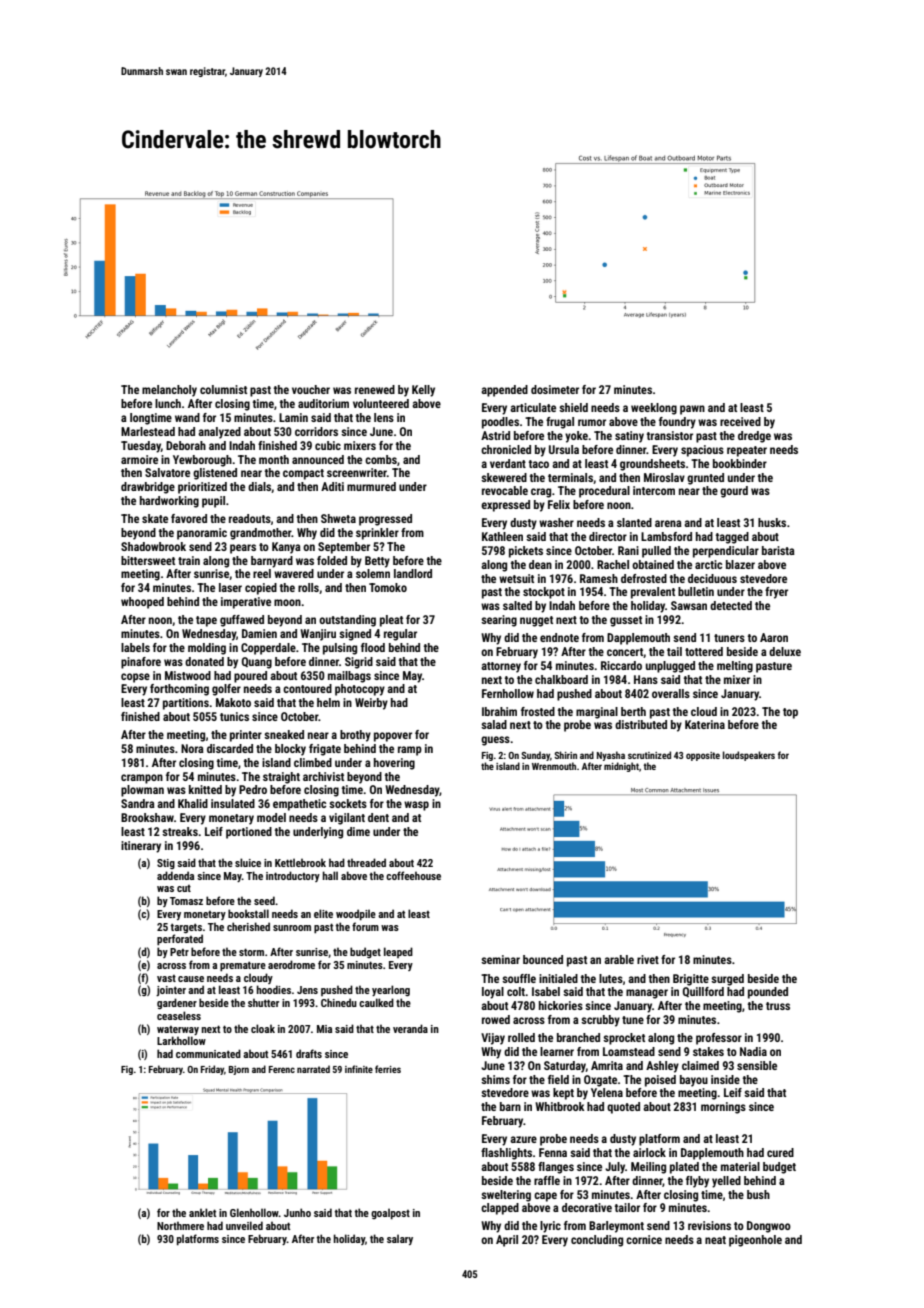 The image size is (924, 1308). What do you see at coordinates (141, 847) in the screenshot?
I see `itinerary` at bounding box center [141, 847].
